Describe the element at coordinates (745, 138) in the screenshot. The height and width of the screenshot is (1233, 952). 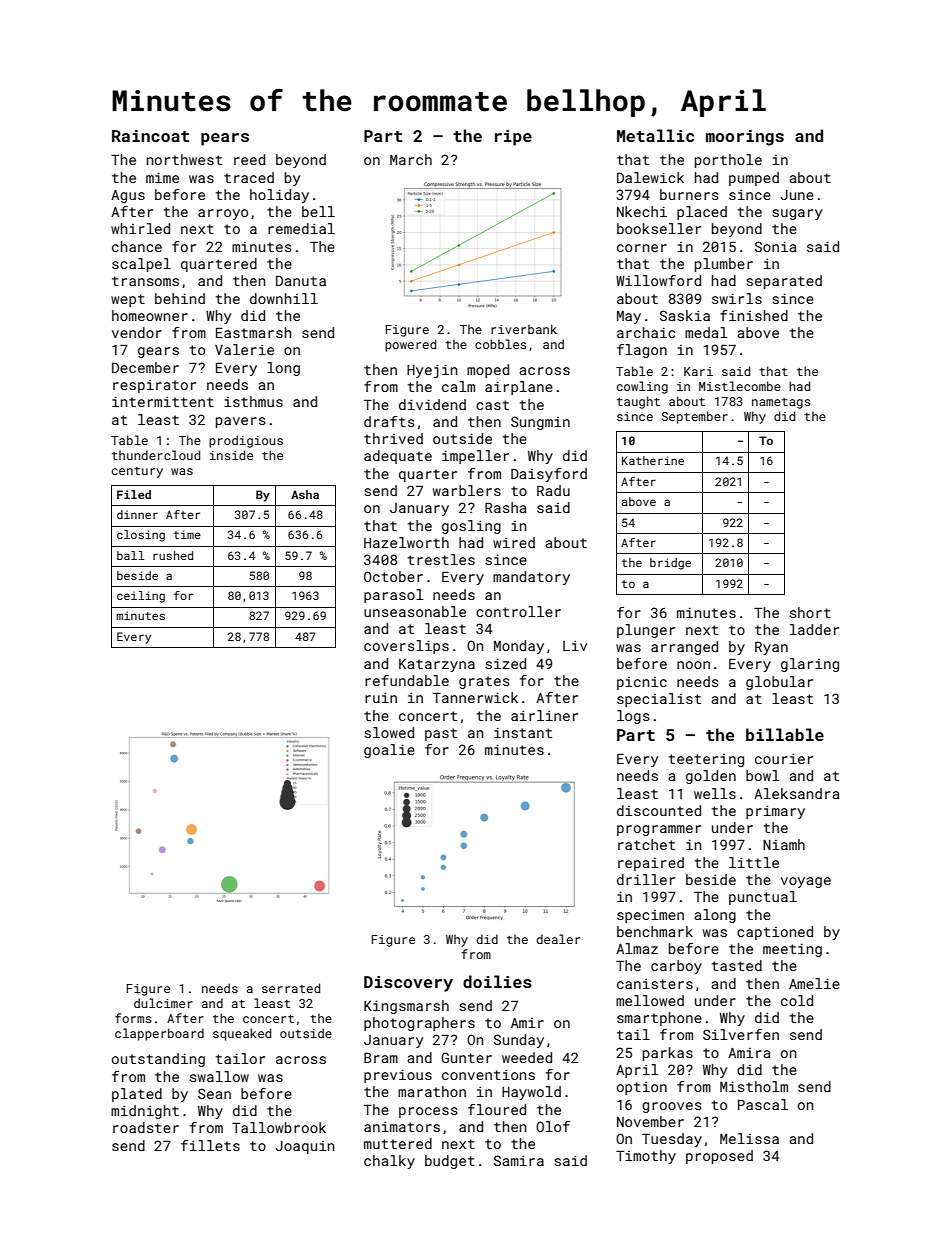
I see `moorings` at that location.
